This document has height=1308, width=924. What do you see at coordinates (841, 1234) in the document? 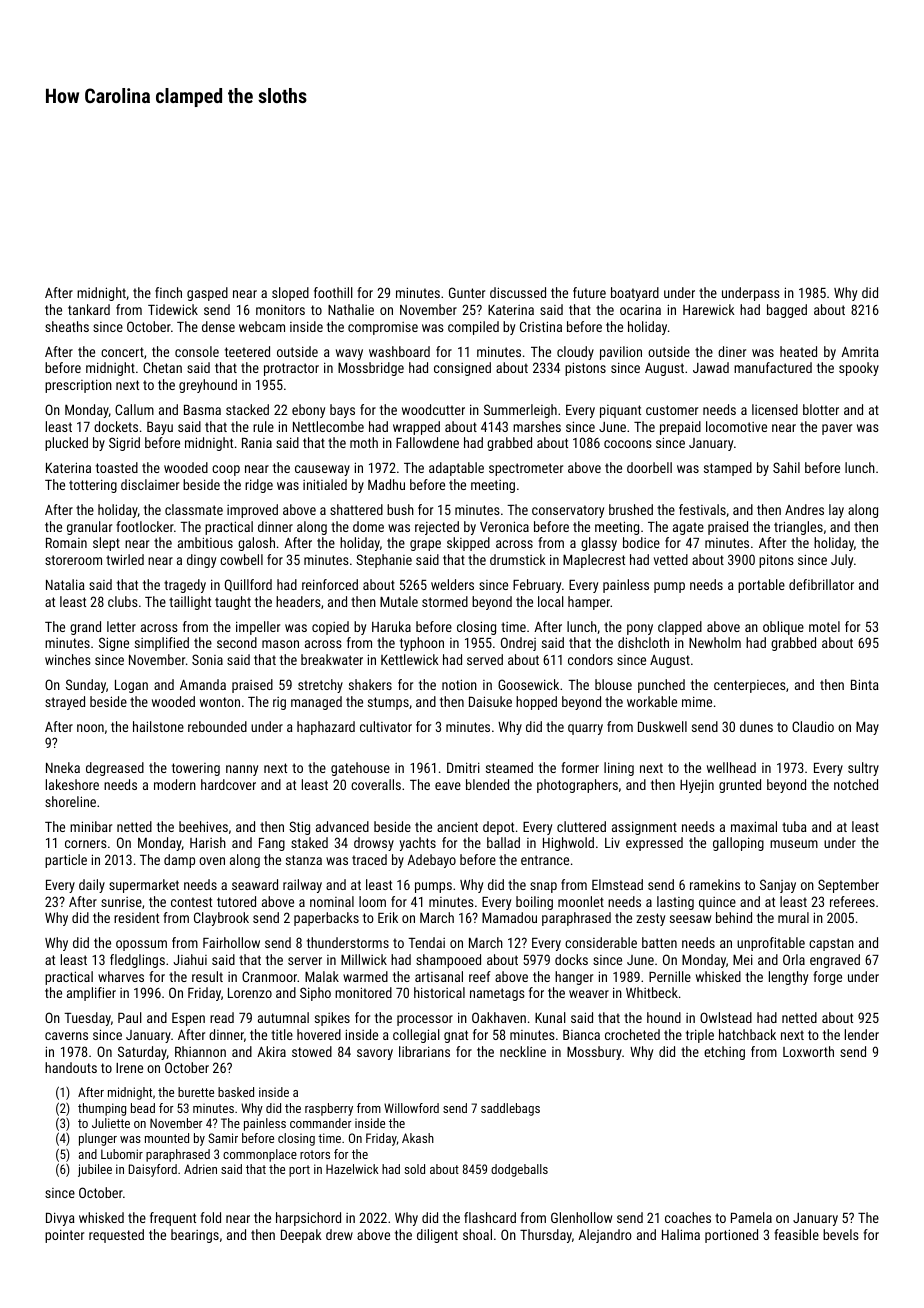
I see `bevels` at bounding box center [841, 1234].
